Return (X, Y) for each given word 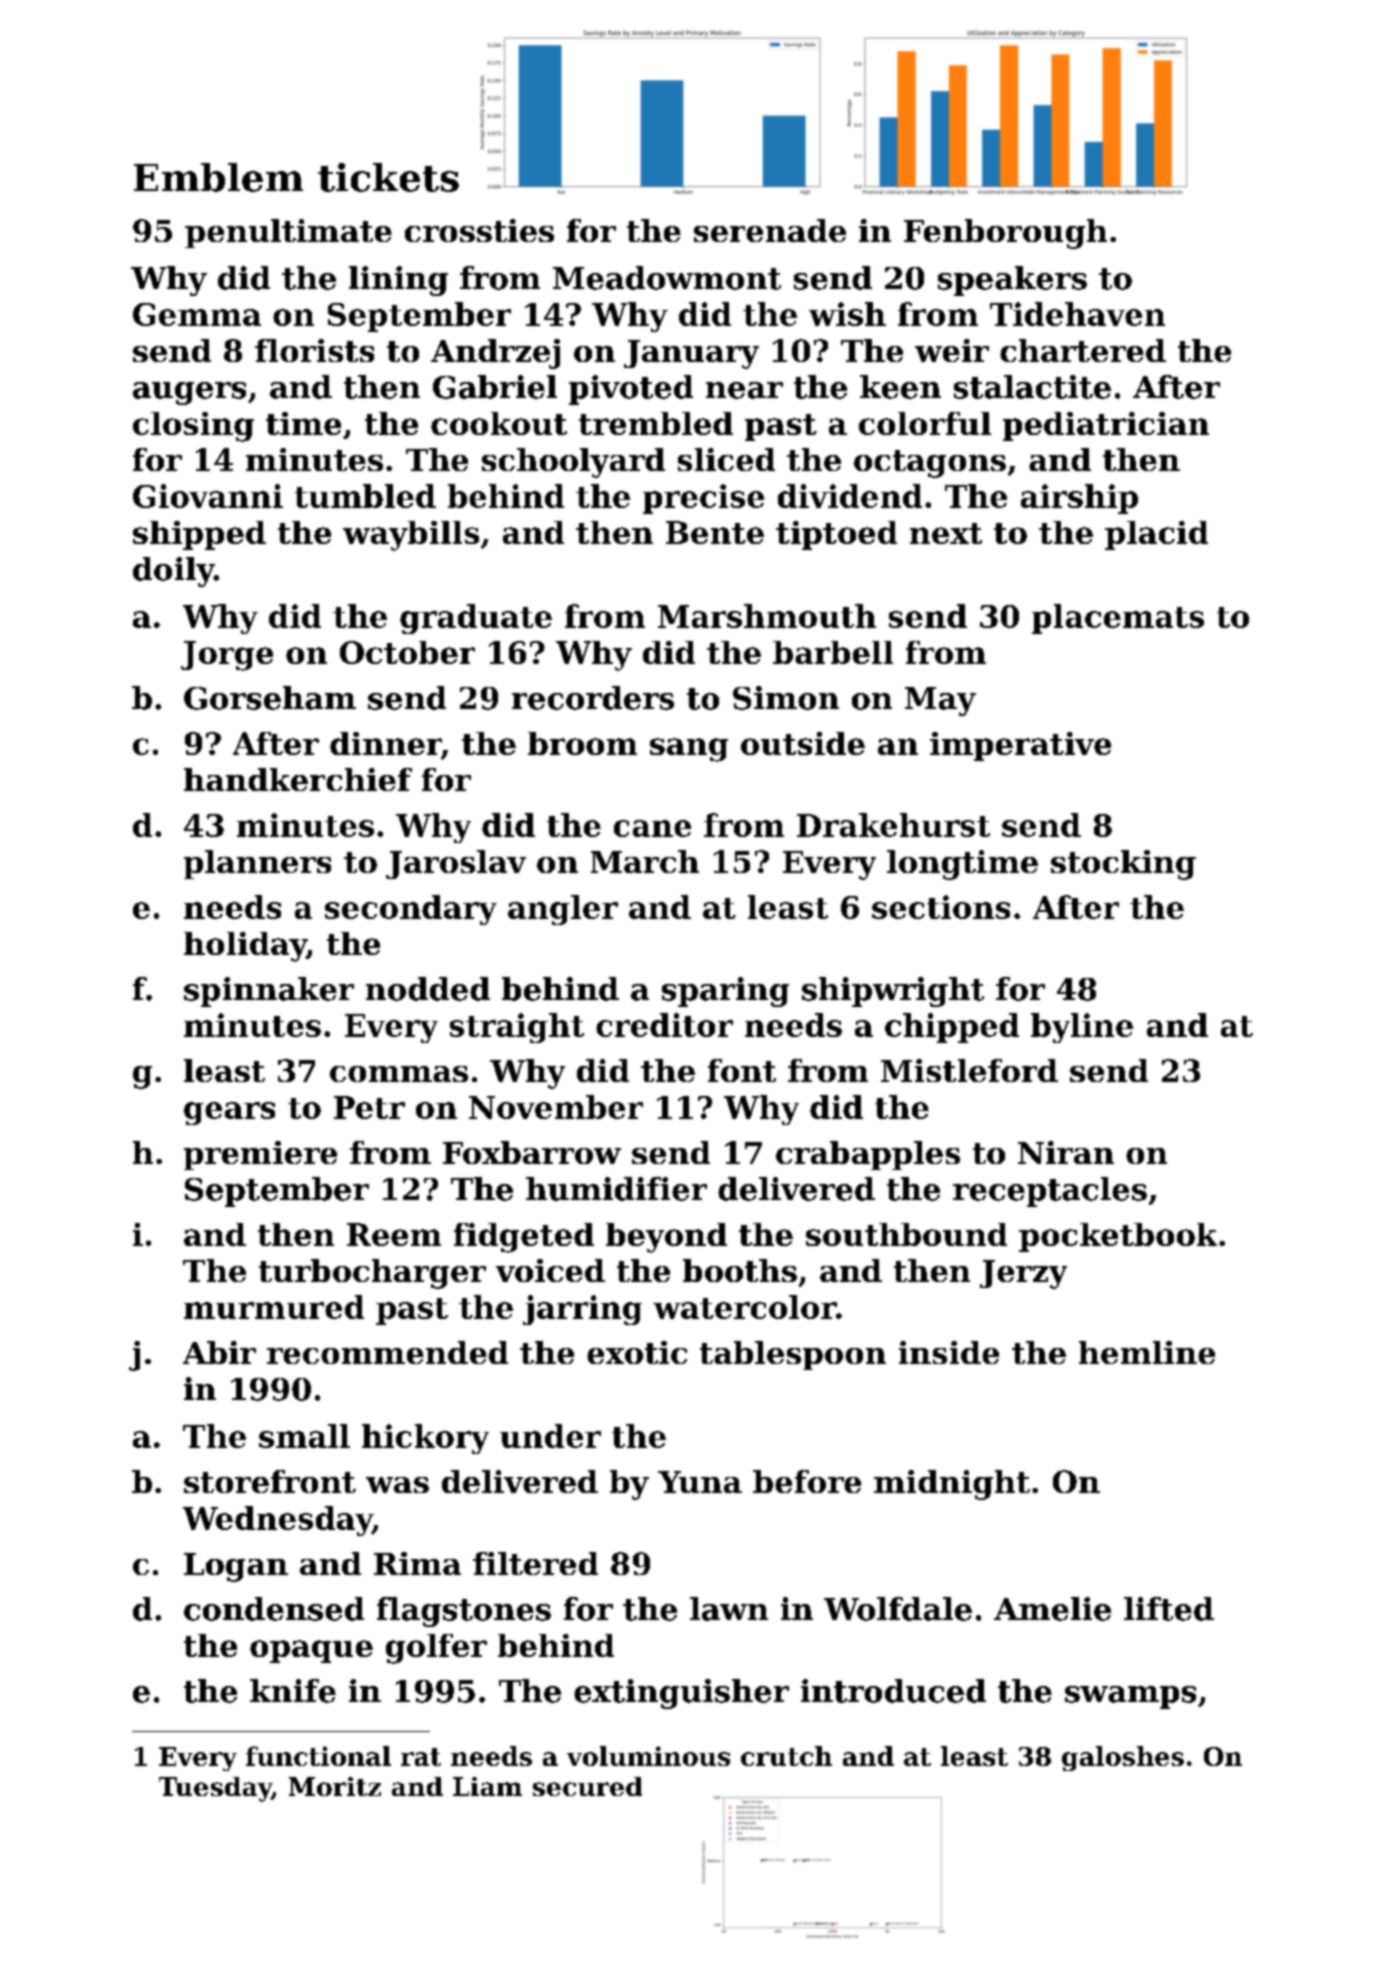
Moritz (335, 1786)
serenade (770, 230)
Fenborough (1005, 234)
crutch (786, 1756)
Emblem (218, 177)
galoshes (1123, 1758)
